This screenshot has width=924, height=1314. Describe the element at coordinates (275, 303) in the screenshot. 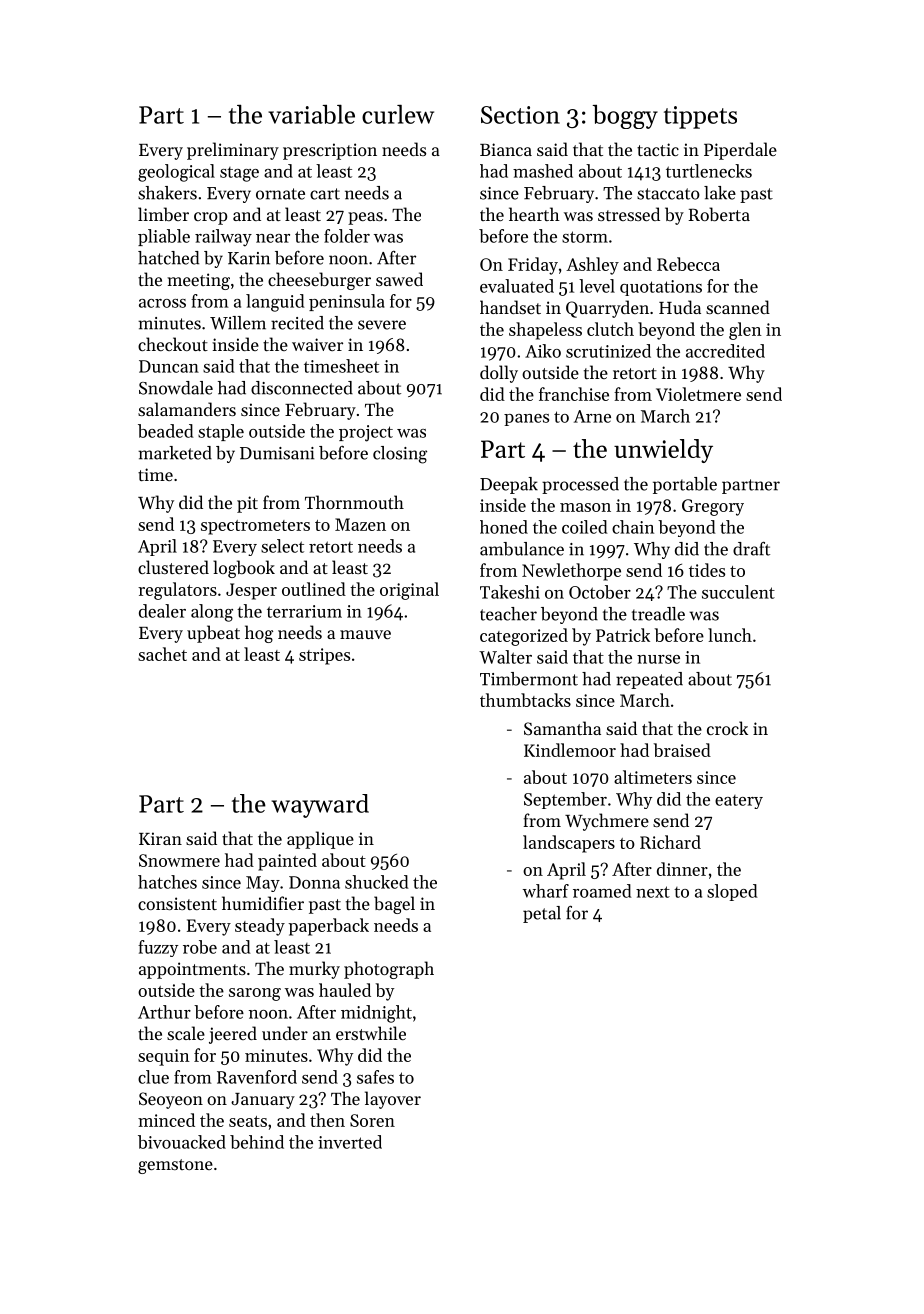

I see `languid` at that location.
